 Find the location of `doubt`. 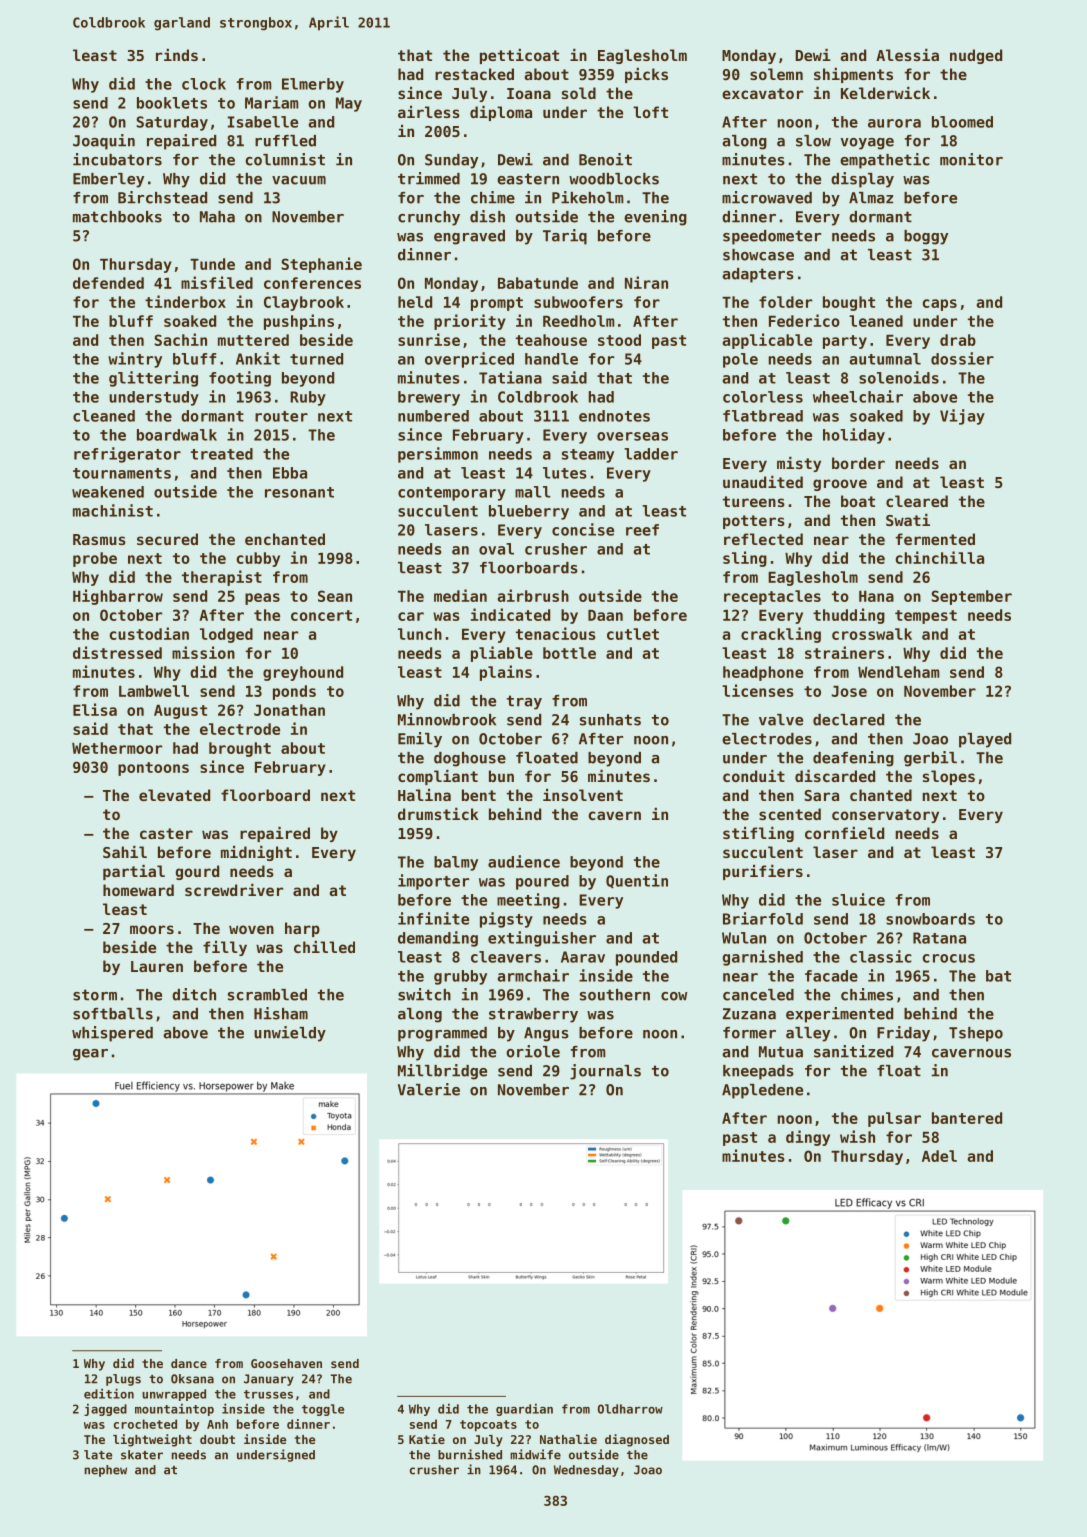

doubt is located at coordinates (217, 1439).
